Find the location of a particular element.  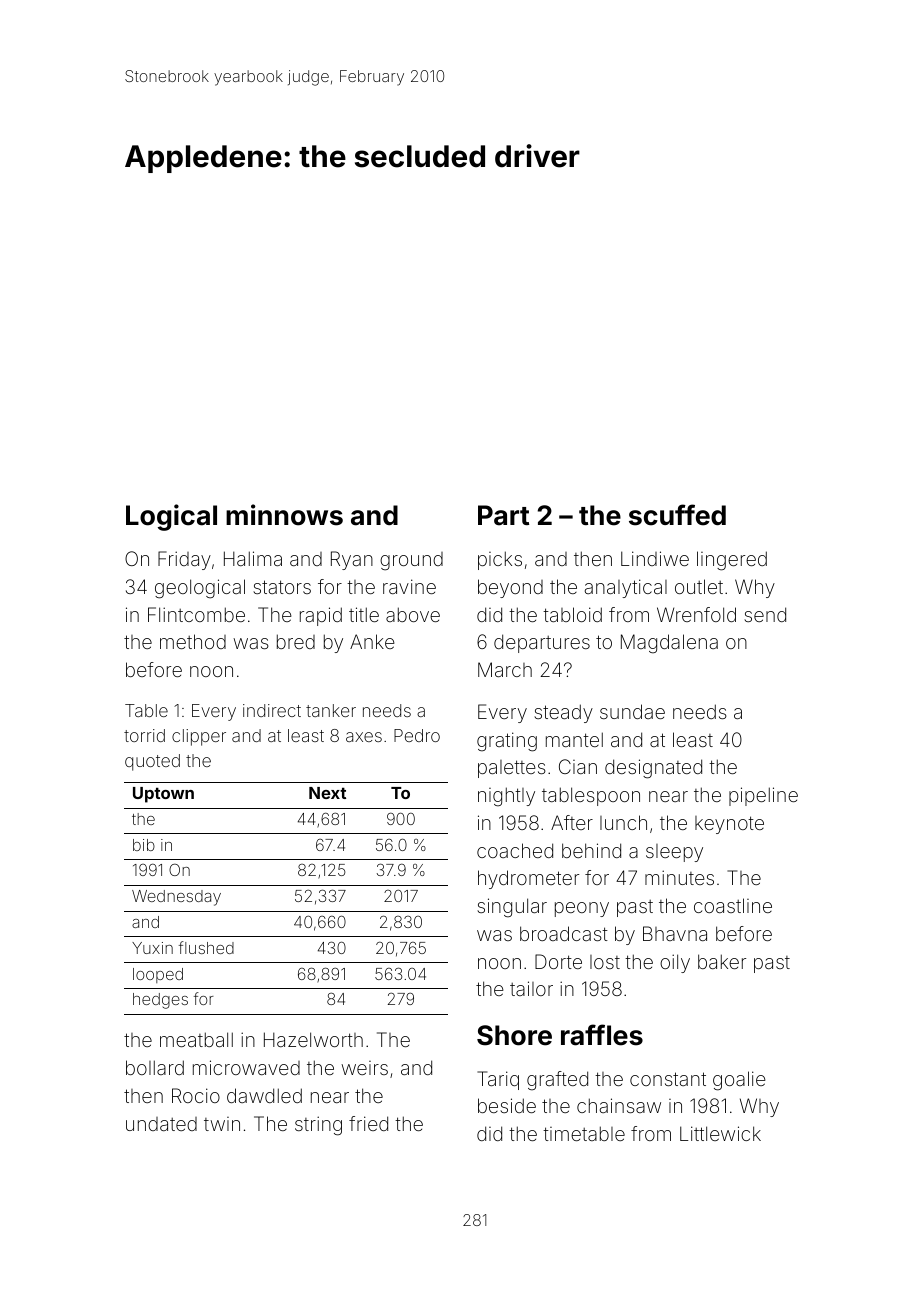

scuffed is located at coordinates (677, 515).
